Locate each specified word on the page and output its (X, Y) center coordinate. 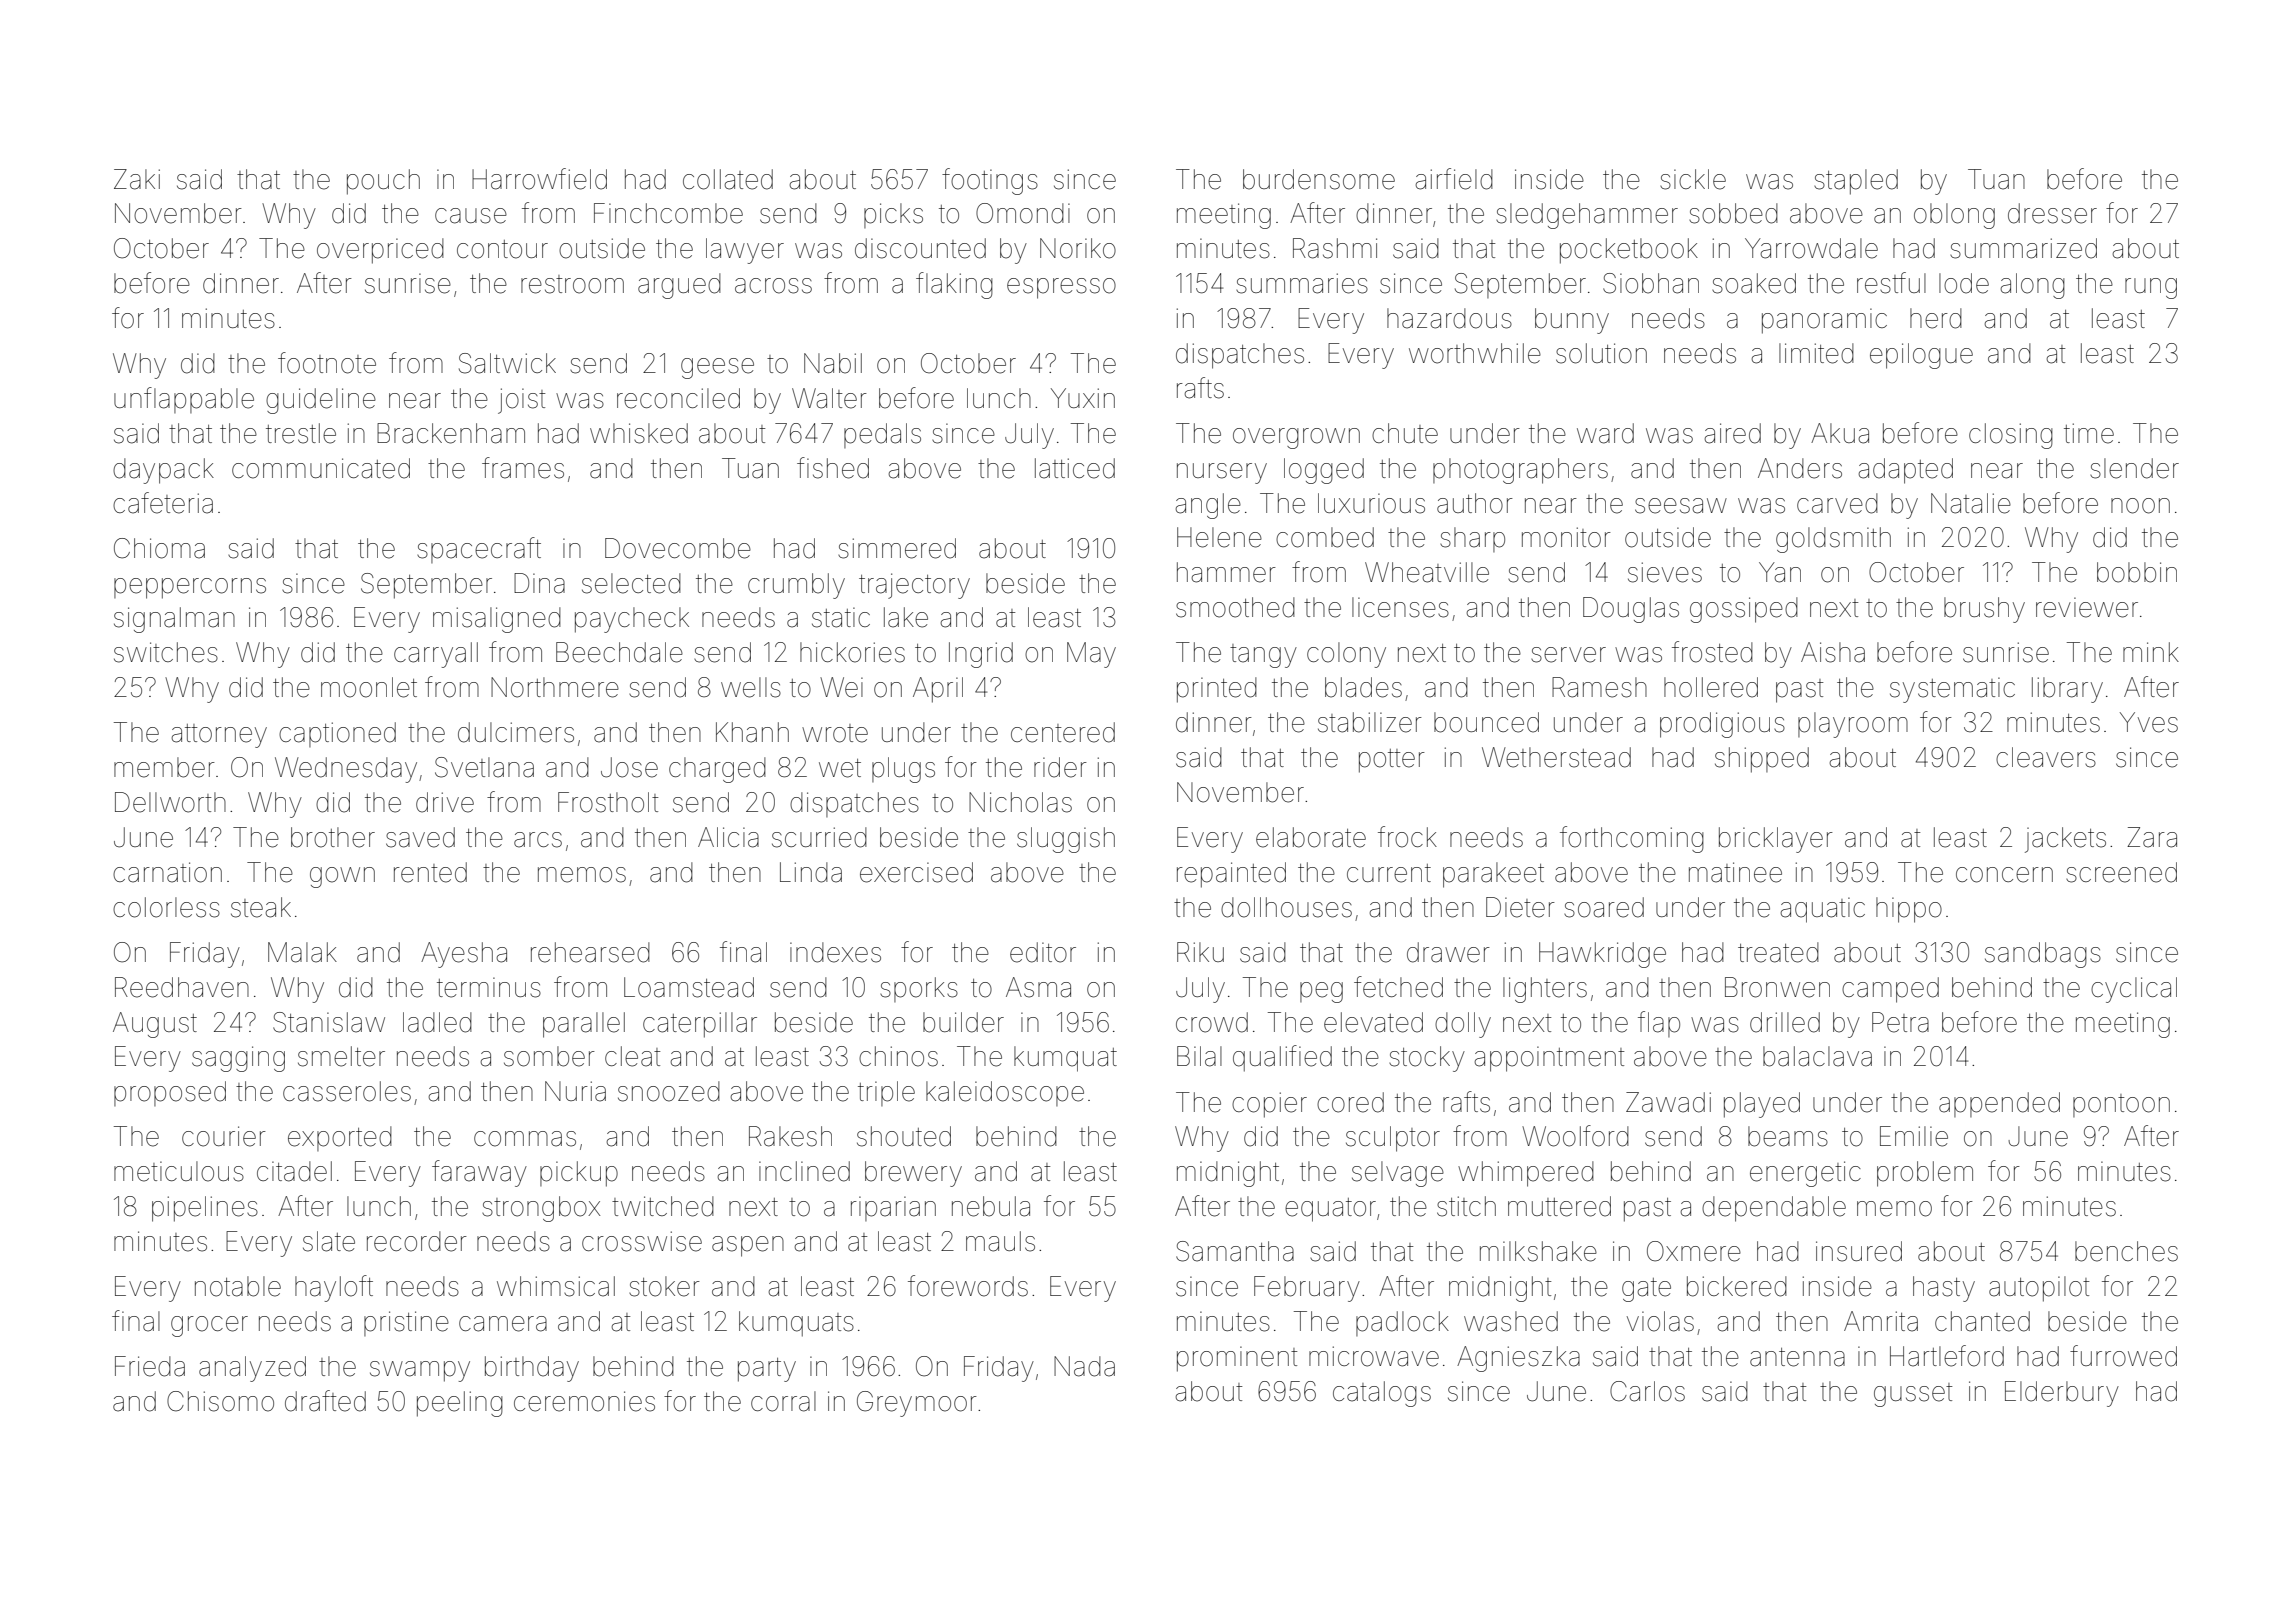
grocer (209, 1326)
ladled (437, 1022)
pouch (383, 182)
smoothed (1235, 607)
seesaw (1681, 506)
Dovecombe (678, 548)
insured (1859, 1251)
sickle (1693, 179)
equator (1330, 1210)
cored (1350, 1102)
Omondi (1023, 213)
